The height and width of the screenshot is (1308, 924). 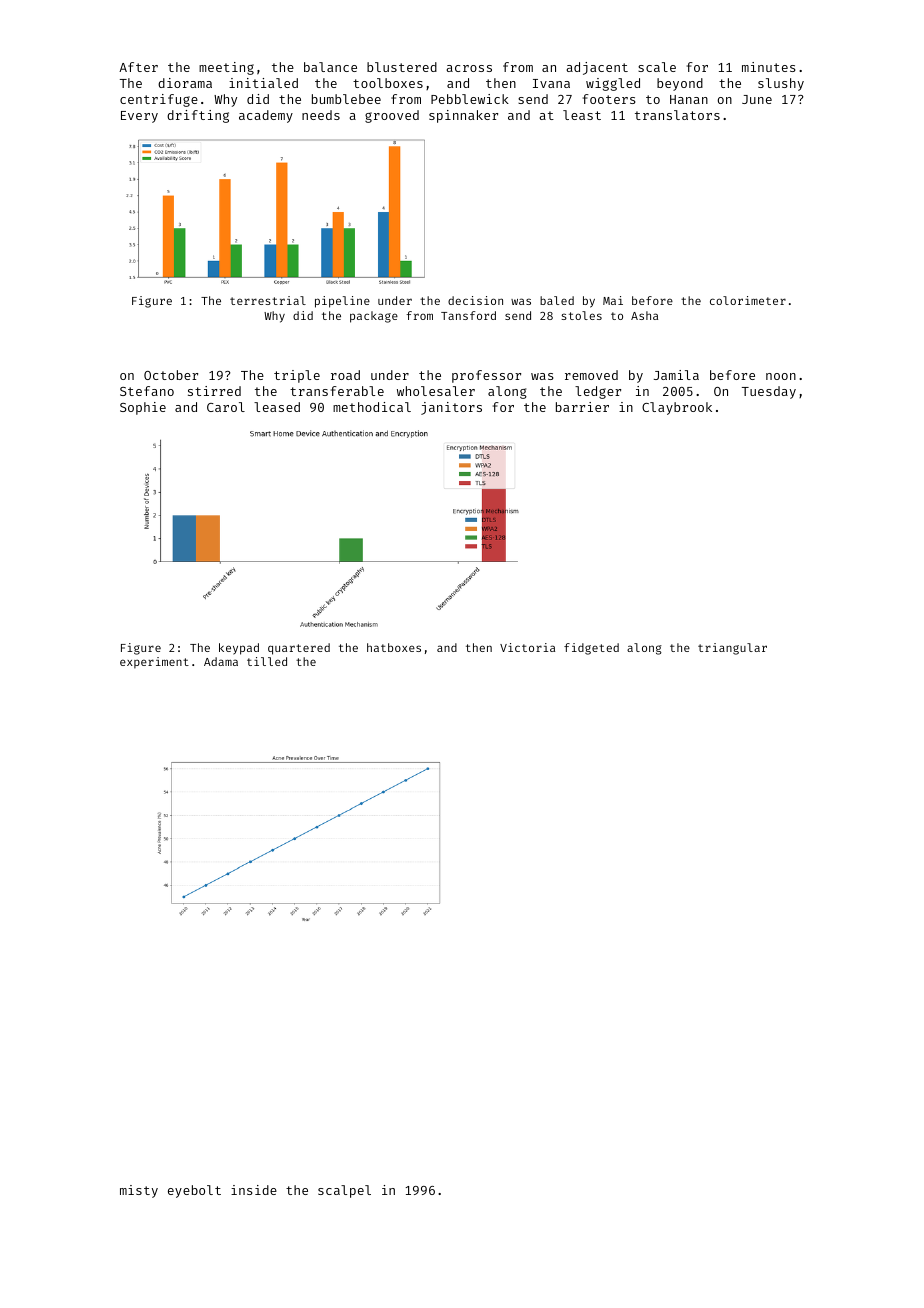 What do you see at coordinates (254, 1190) in the screenshot?
I see `inside` at bounding box center [254, 1190].
